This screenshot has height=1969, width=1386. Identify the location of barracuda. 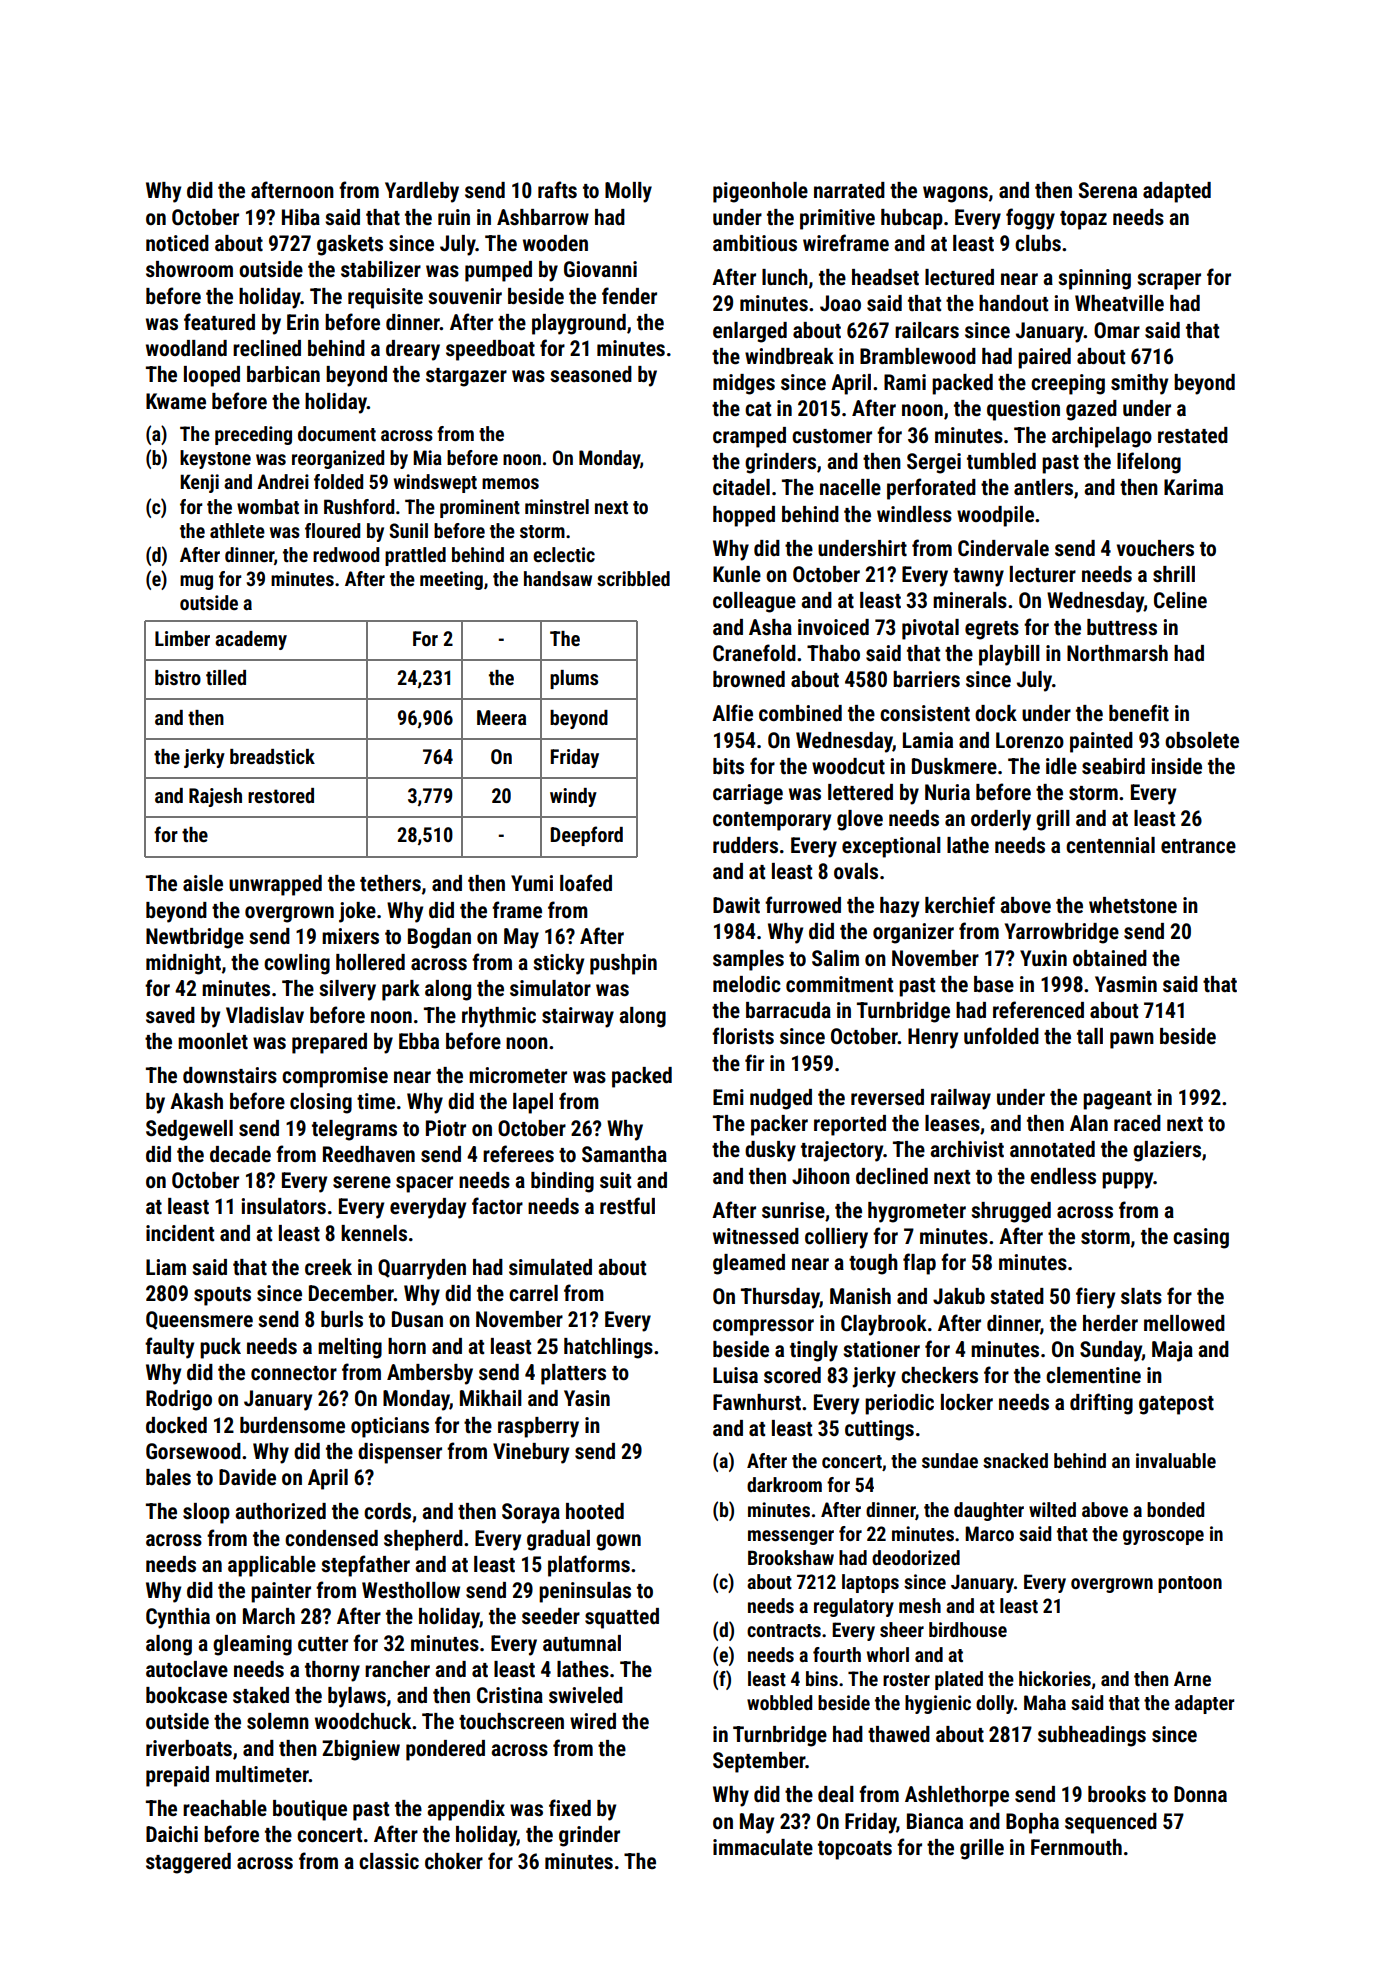
(788, 1010).
